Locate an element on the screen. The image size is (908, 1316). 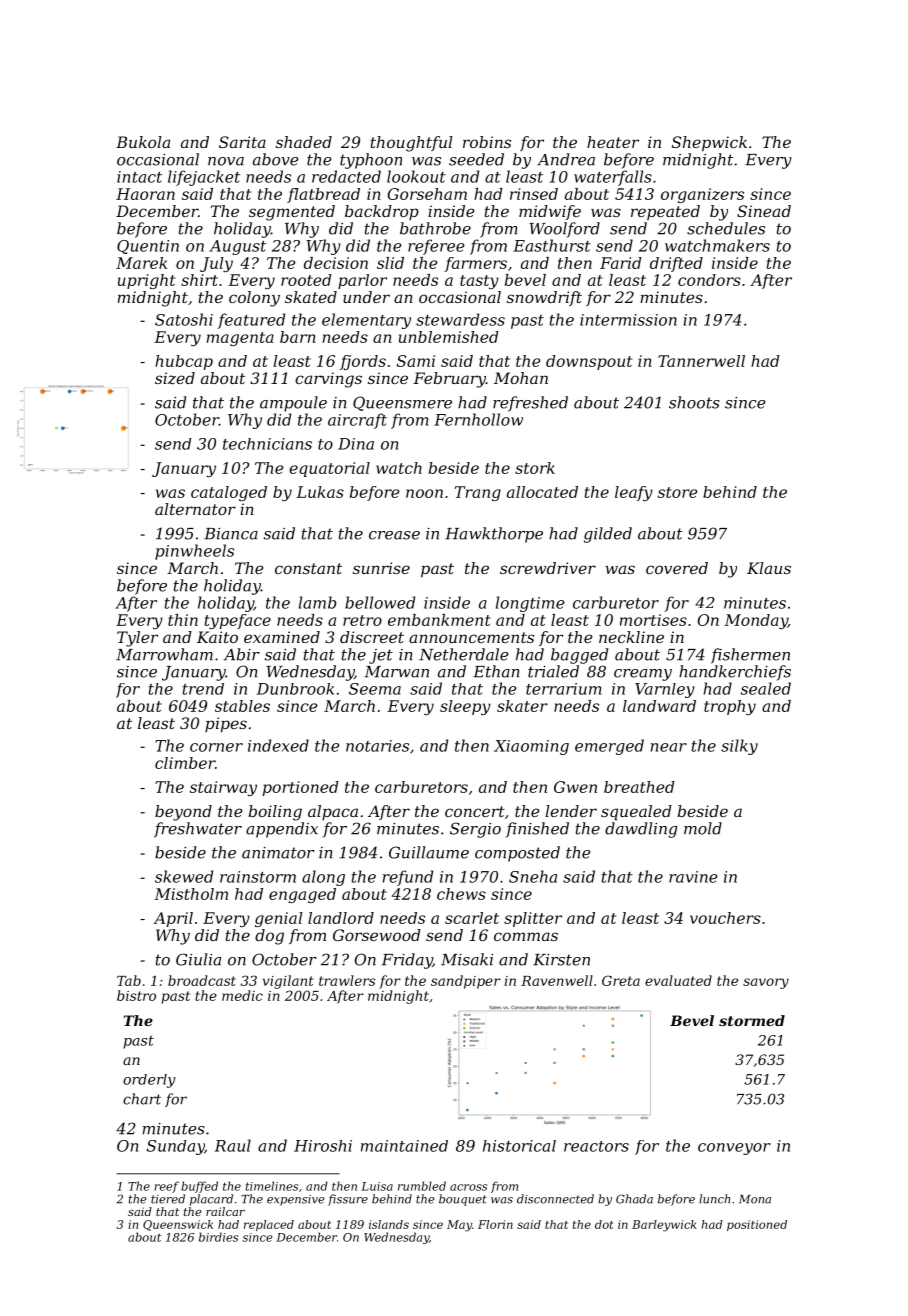
positioned is located at coordinates (757, 1225).
